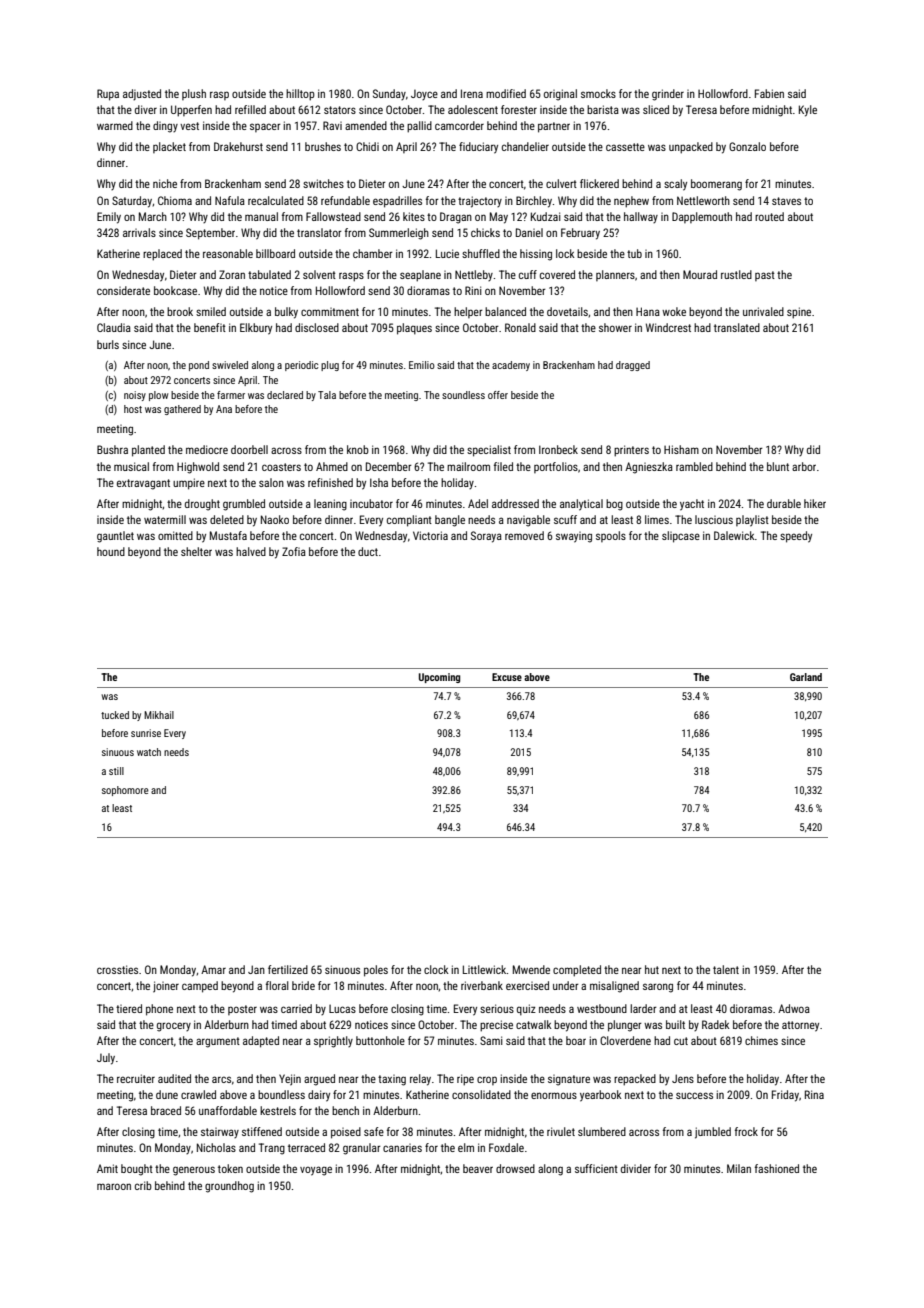 This page has height=1308, width=924. What do you see at coordinates (213, 969) in the page?
I see `Amar` at bounding box center [213, 969].
